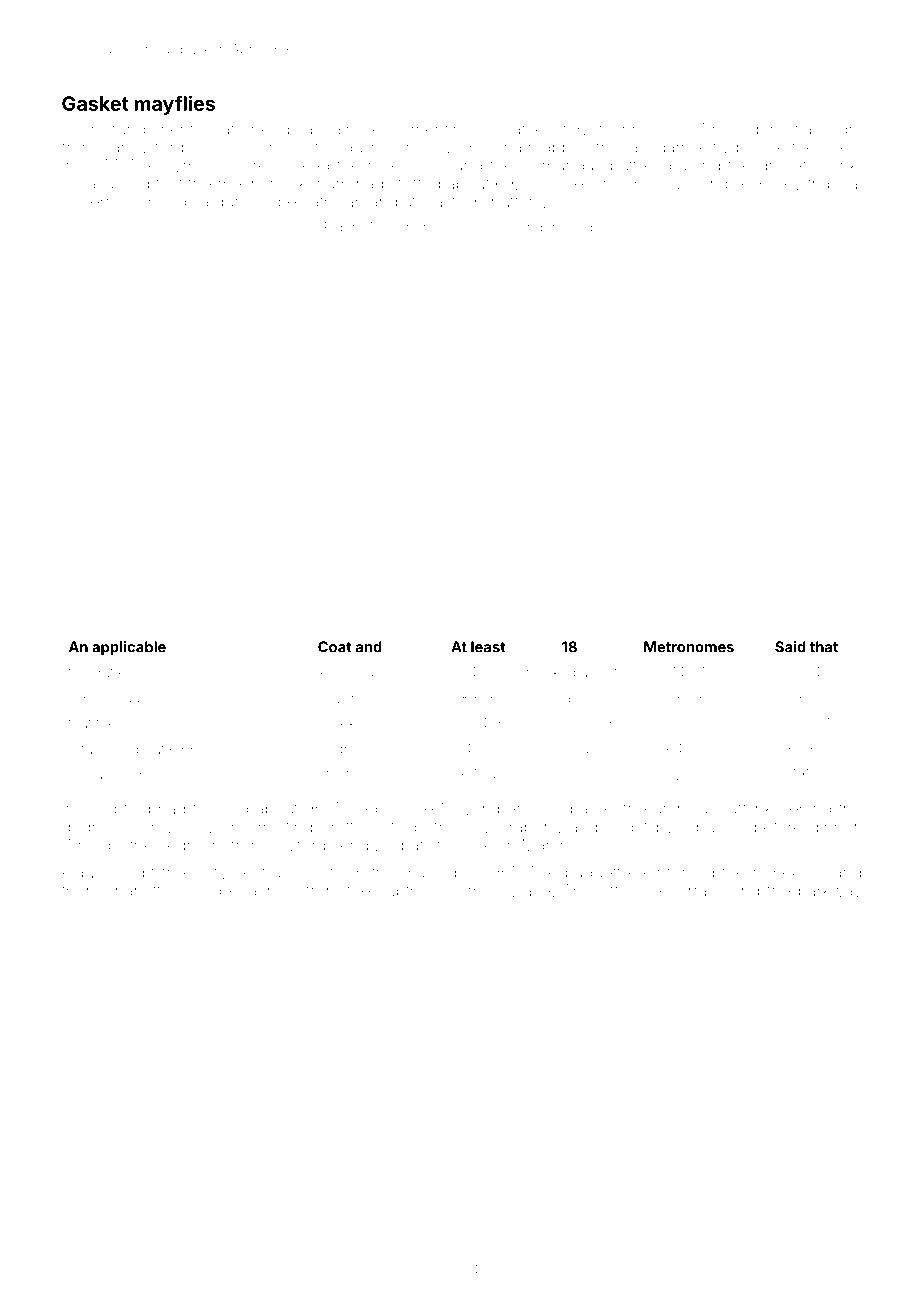  Describe the element at coordinates (174, 105) in the document. I see `mayflies` at that location.
